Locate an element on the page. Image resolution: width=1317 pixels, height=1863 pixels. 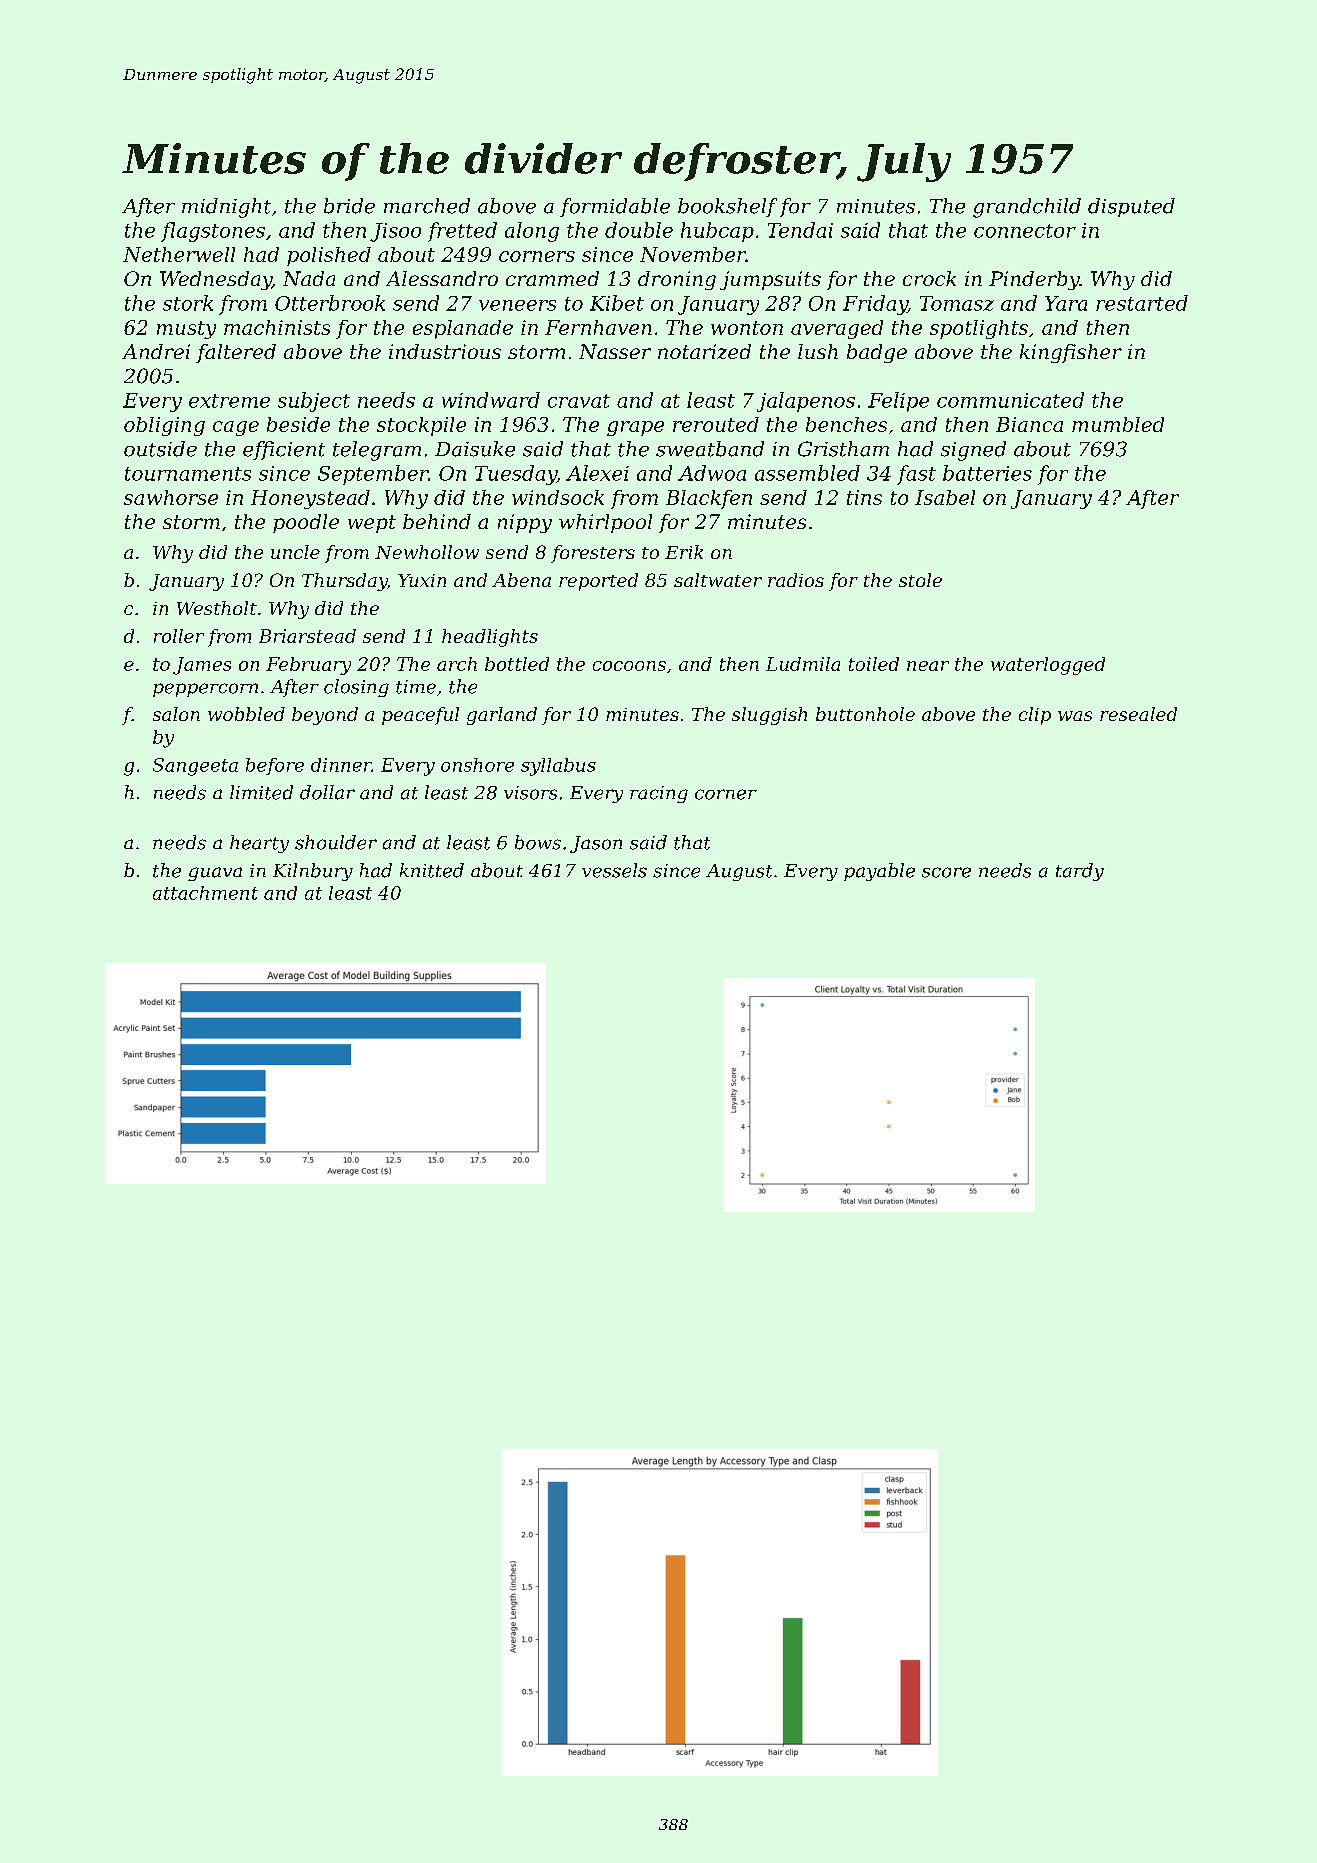
Isabel is located at coordinates (945, 497).
